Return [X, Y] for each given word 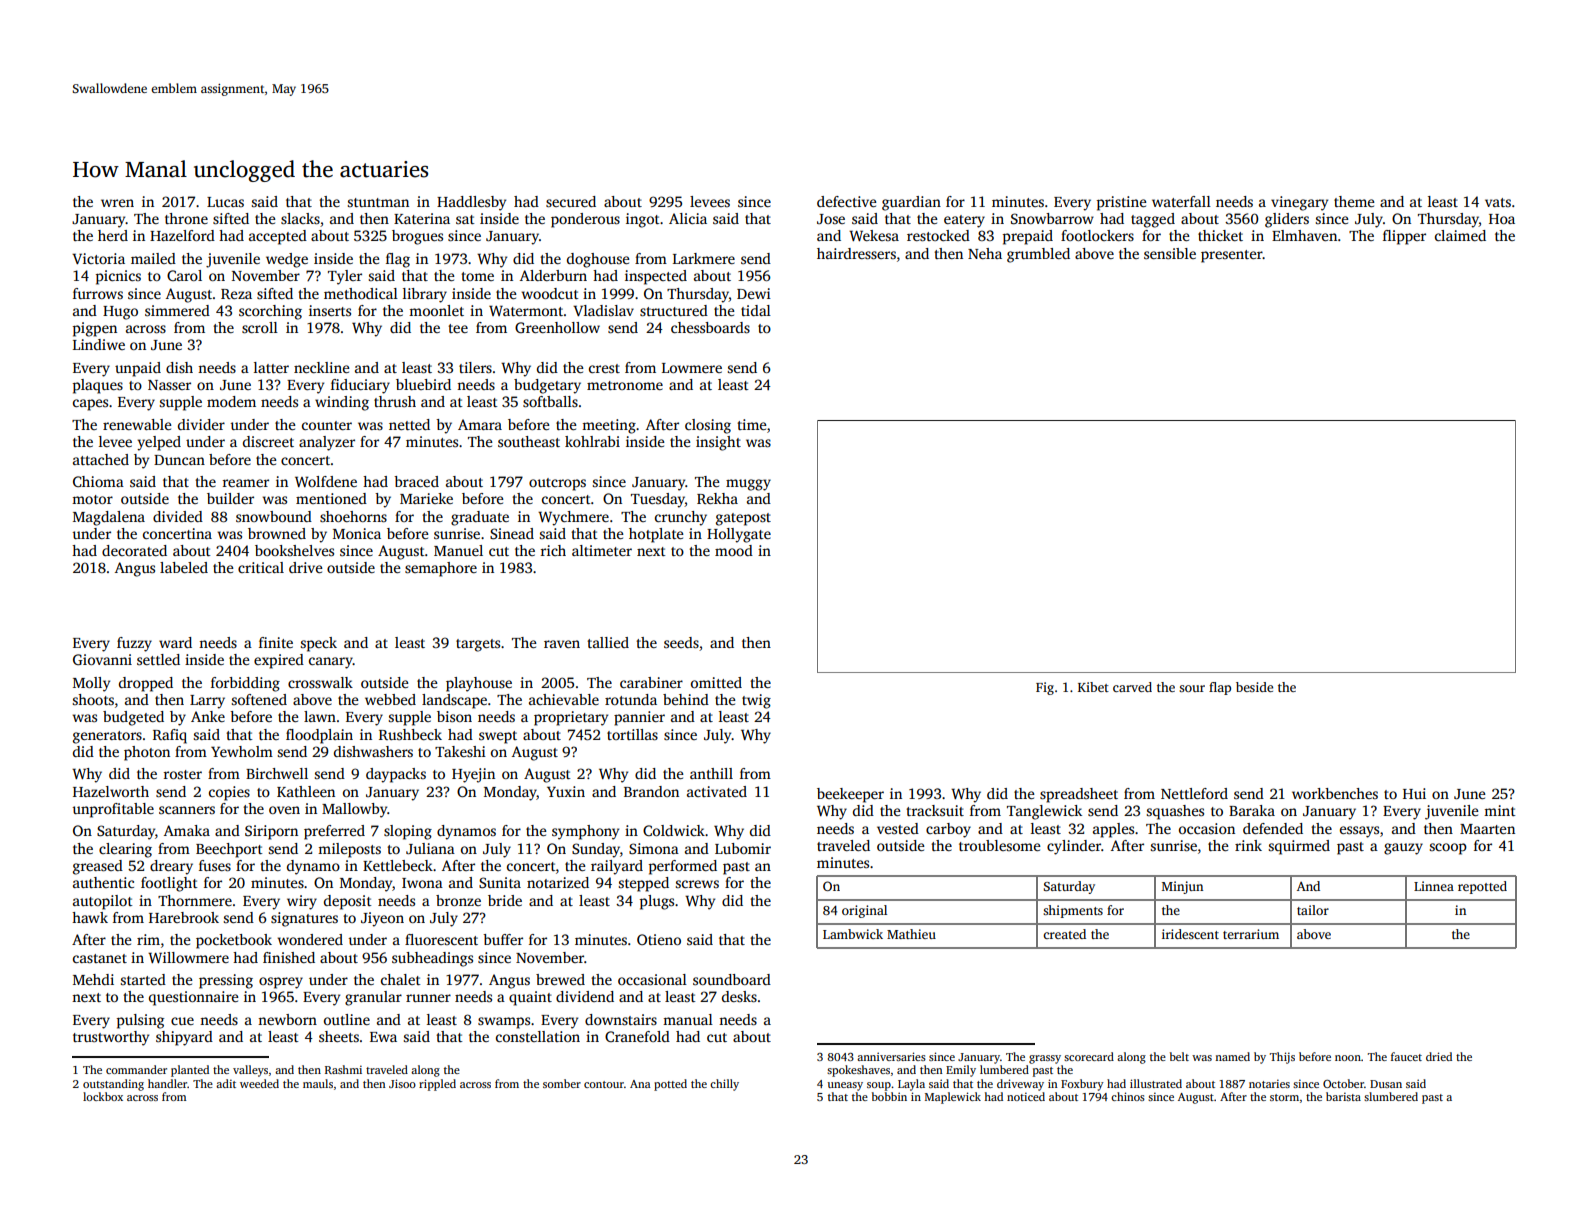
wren [117, 203]
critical [261, 567]
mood [734, 550]
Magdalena [109, 518]
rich [553, 550]
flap [1220, 688]
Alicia [688, 218]
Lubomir [743, 848]
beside [1254, 687]
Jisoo [402, 1083]
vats [1498, 202]
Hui [1414, 793]
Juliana [430, 848]
